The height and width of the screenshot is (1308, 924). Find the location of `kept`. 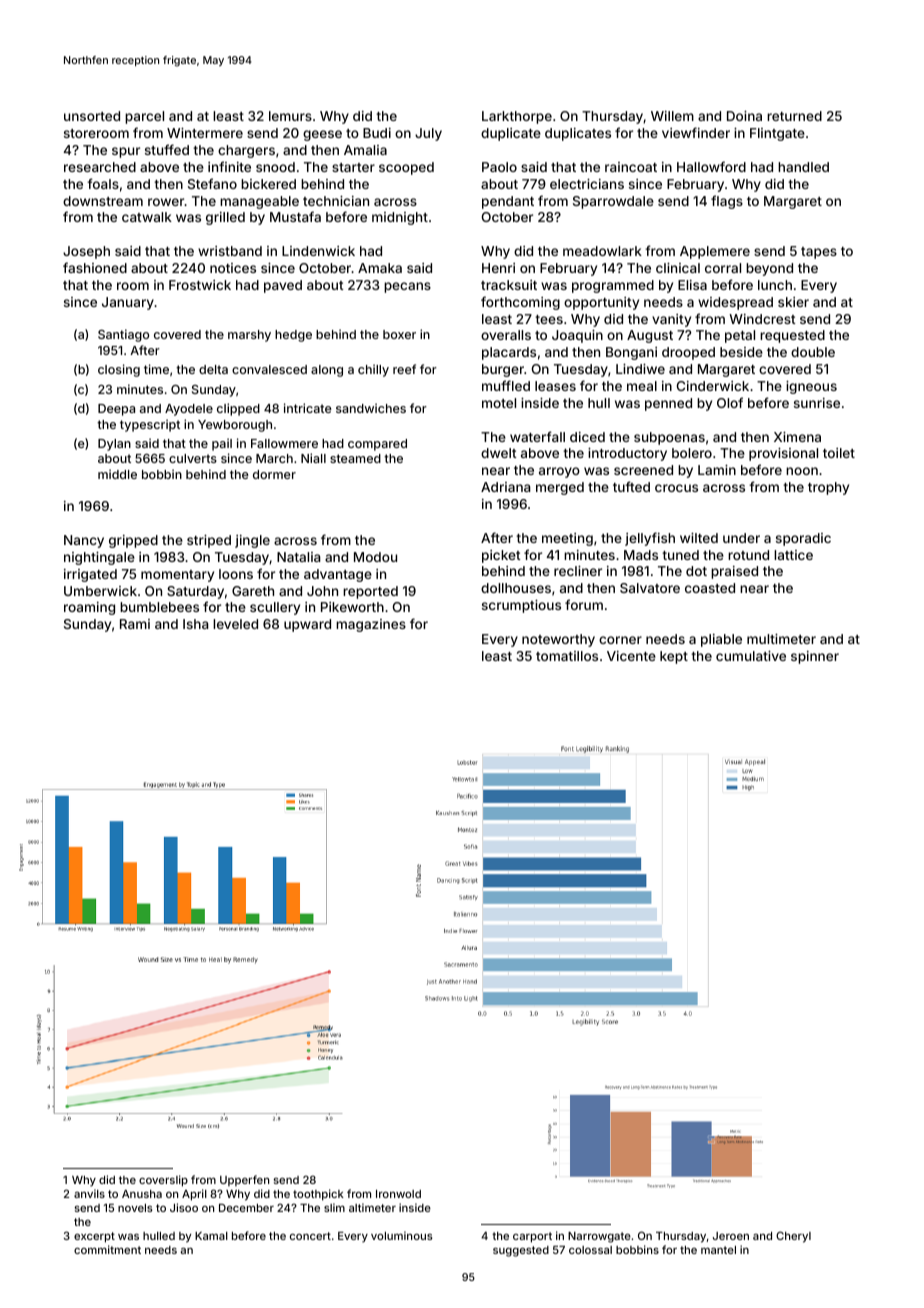

kept is located at coordinates (674, 657).
